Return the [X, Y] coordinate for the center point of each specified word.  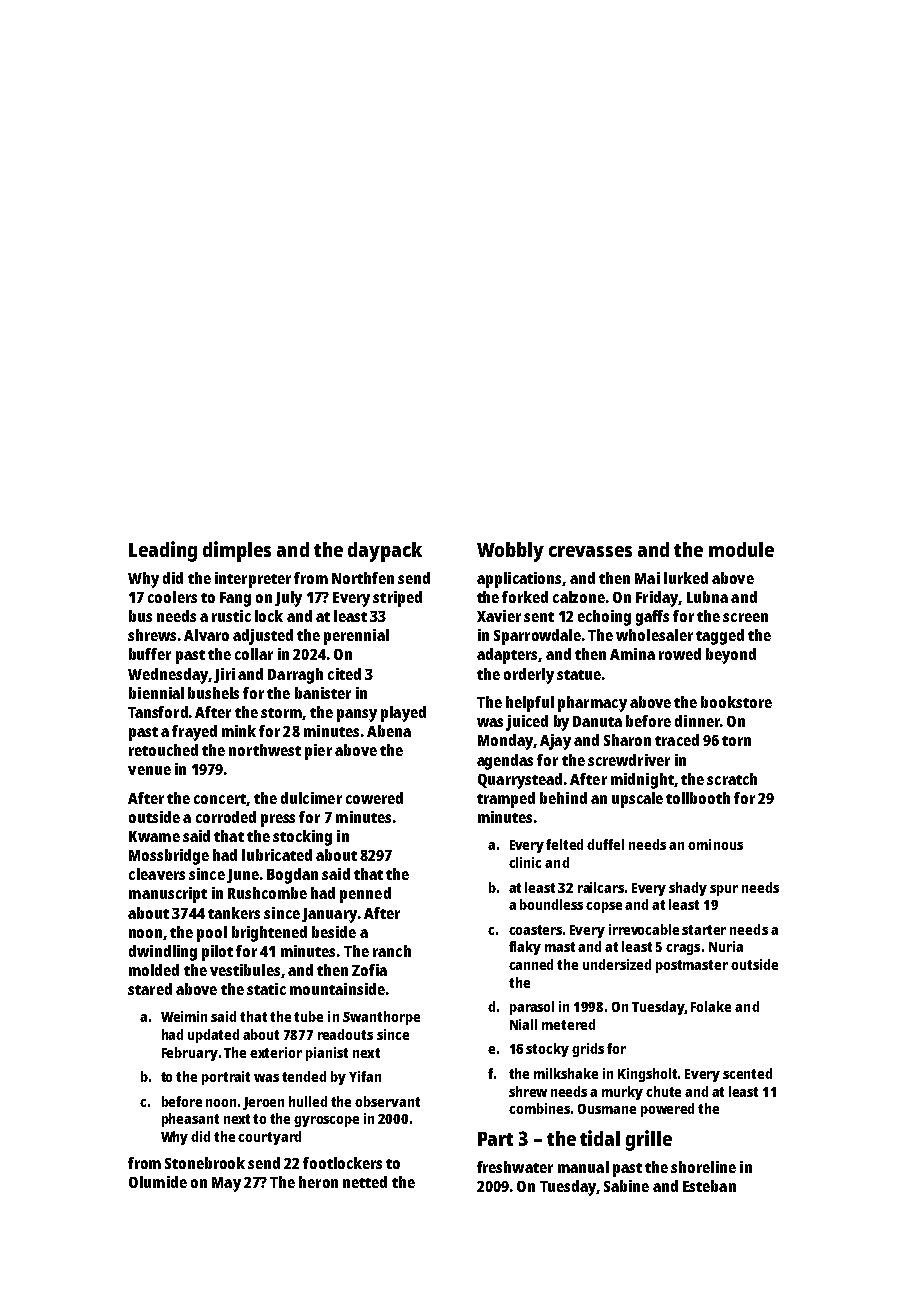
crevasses [590, 551]
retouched [163, 750]
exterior [276, 1052]
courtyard [269, 1138]
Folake [711, 1006]
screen [745, 617]
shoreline [703, 1167]
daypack [385, 552]
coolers [172, 597]
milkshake [566, 1073]
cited [344, 674]
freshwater [515, 1167]
